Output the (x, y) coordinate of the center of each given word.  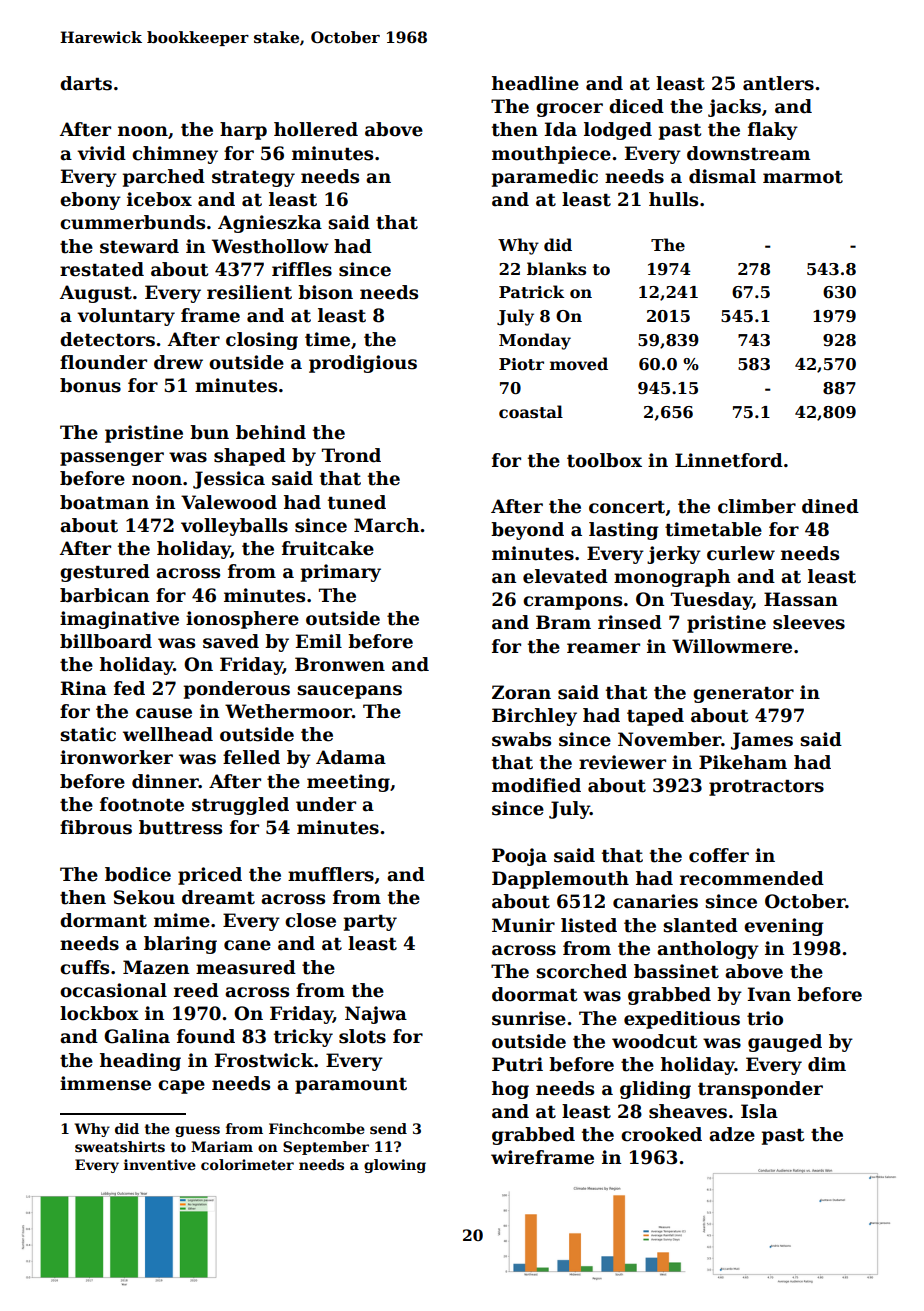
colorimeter (247, 1164)
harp (243, 131)
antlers (778, 83)
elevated (565, 576)
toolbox (604, 460)
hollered (316, 129)
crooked (661, 1134)
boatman (104, 502)
